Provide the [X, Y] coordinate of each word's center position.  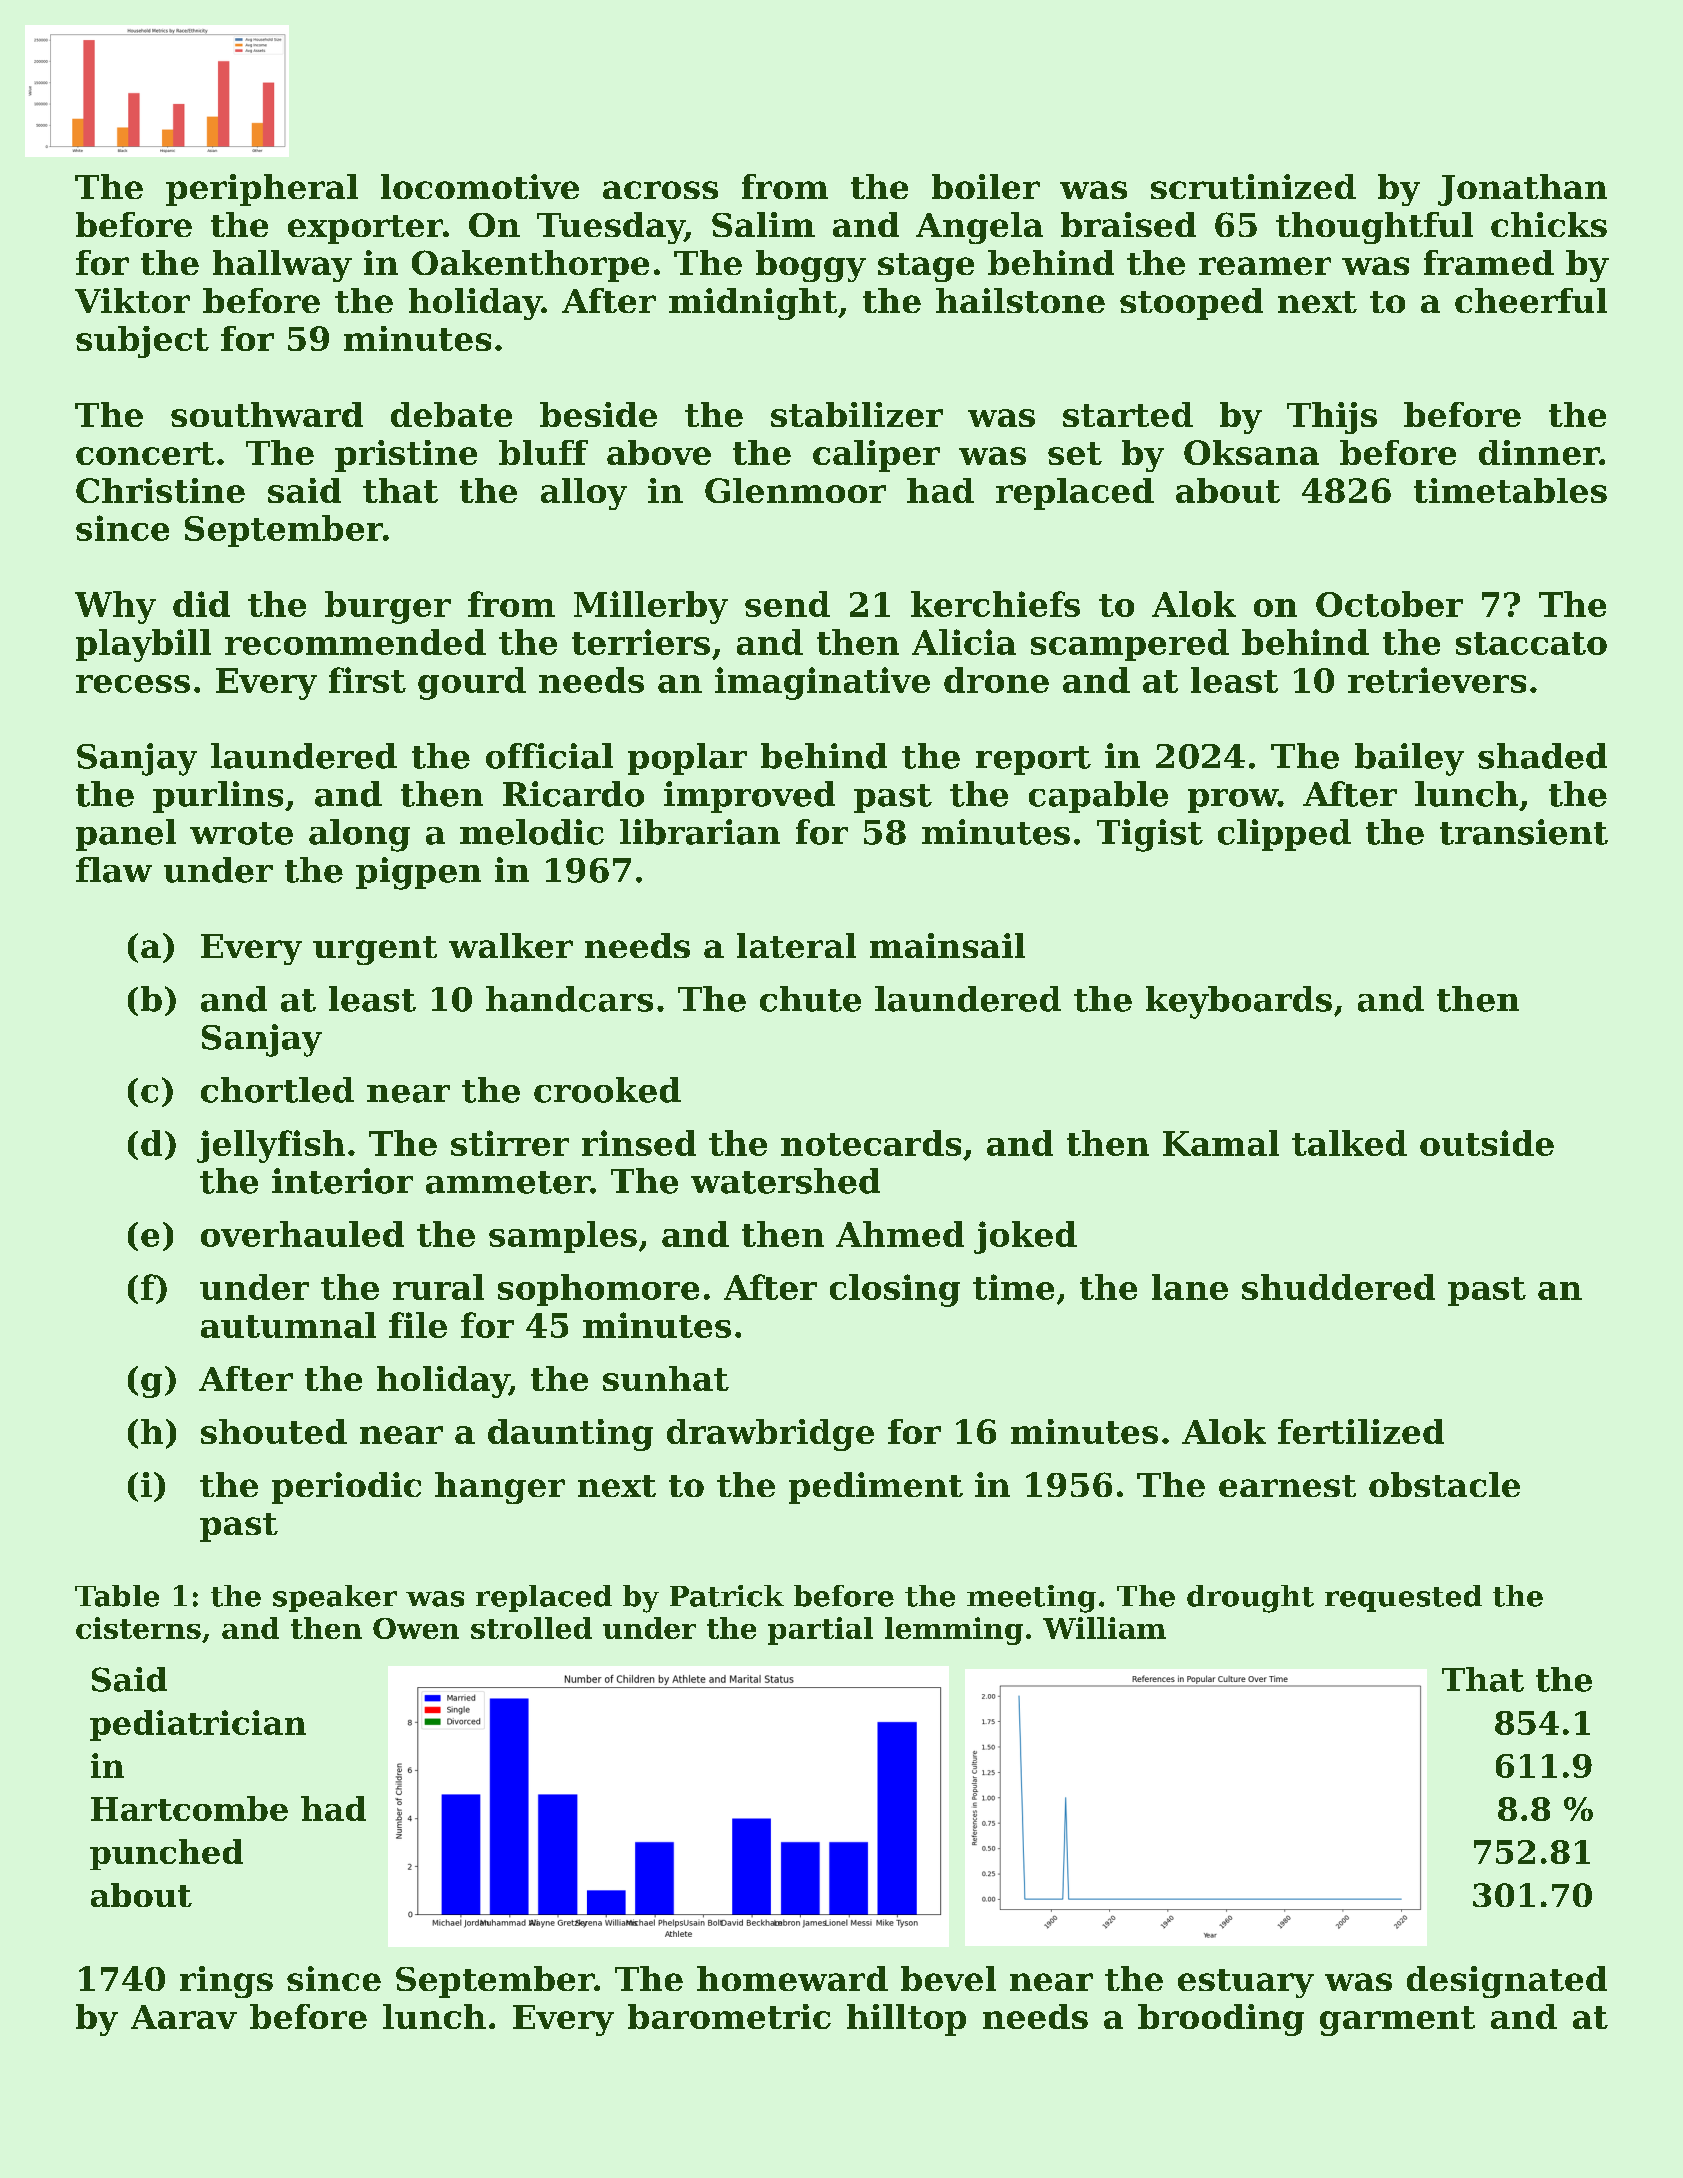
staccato [1531, 643]
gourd [472, 683]
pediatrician [198, 1725]
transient [1524, 832]
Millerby [651, 607]
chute [810, 999]
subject [142, 342]
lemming [954, 1631]
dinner [1539, 452]
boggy [811, 266]
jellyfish [271, 1146]
